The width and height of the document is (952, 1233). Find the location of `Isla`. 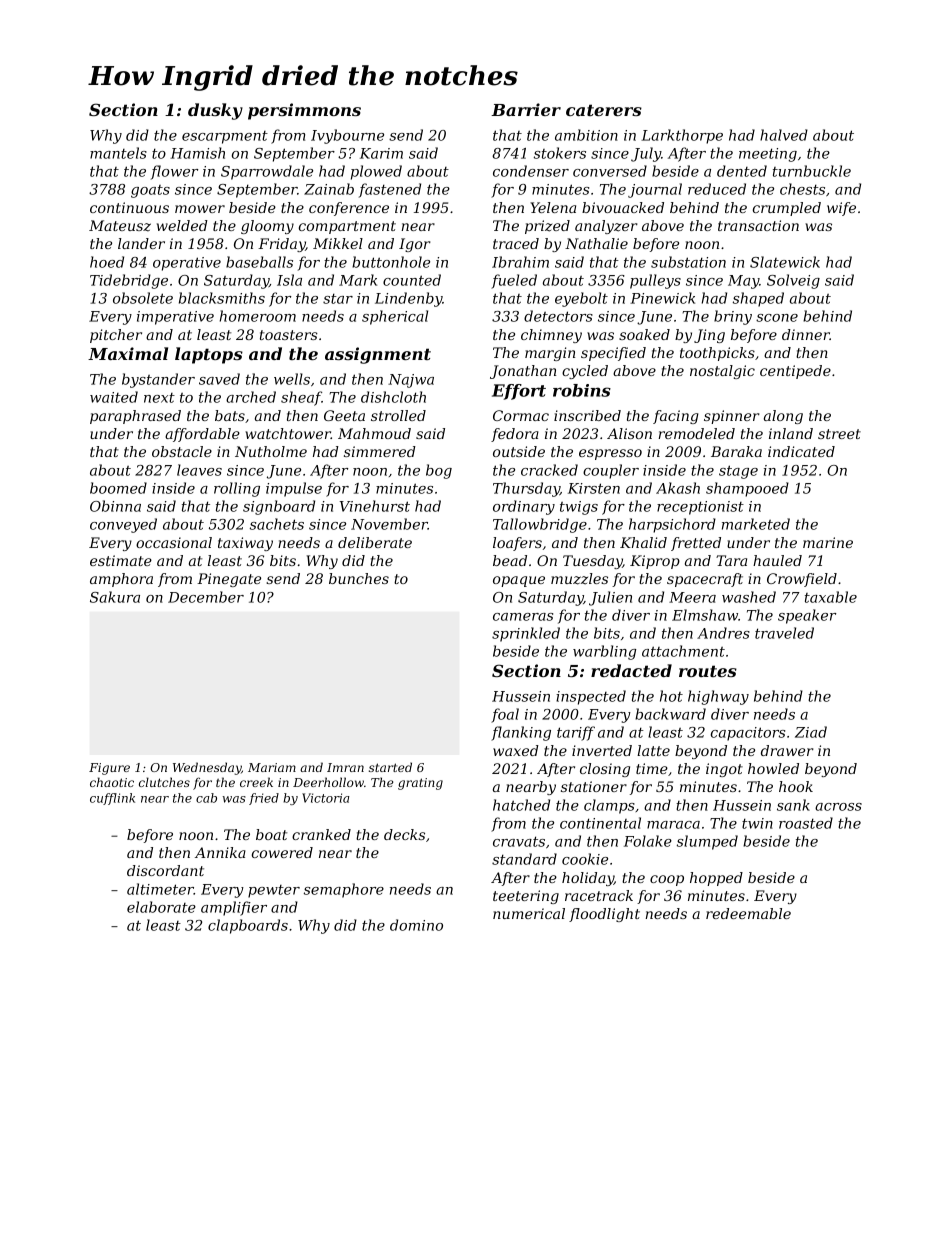

Isla is located at coordinates (289, 280).
